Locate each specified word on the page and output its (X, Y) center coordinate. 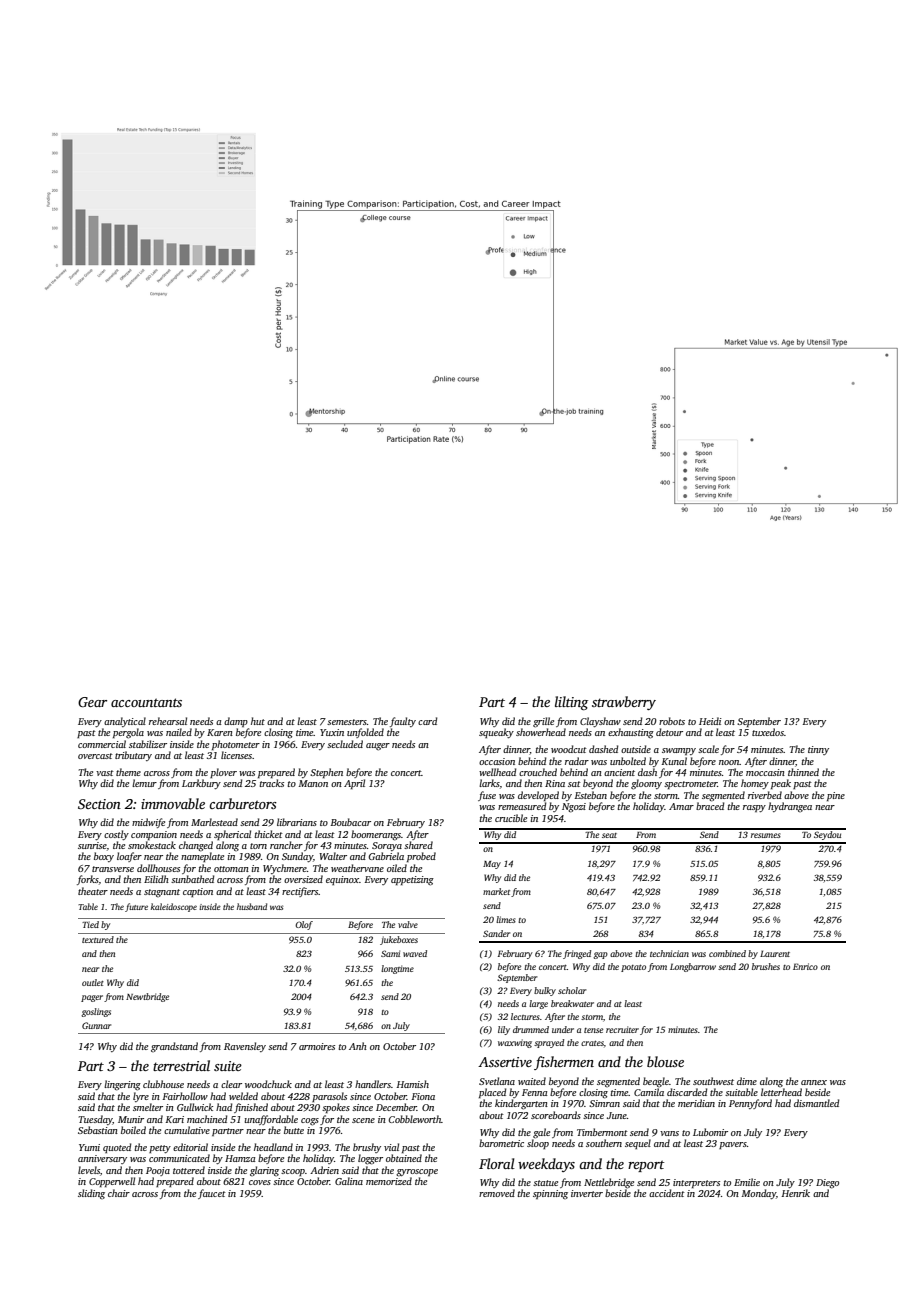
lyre (141, 1097)
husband (252, 906)
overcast (95, 756)
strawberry (624, 703)
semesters (347, 722)
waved (415, 953)
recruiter (622, 1029)
